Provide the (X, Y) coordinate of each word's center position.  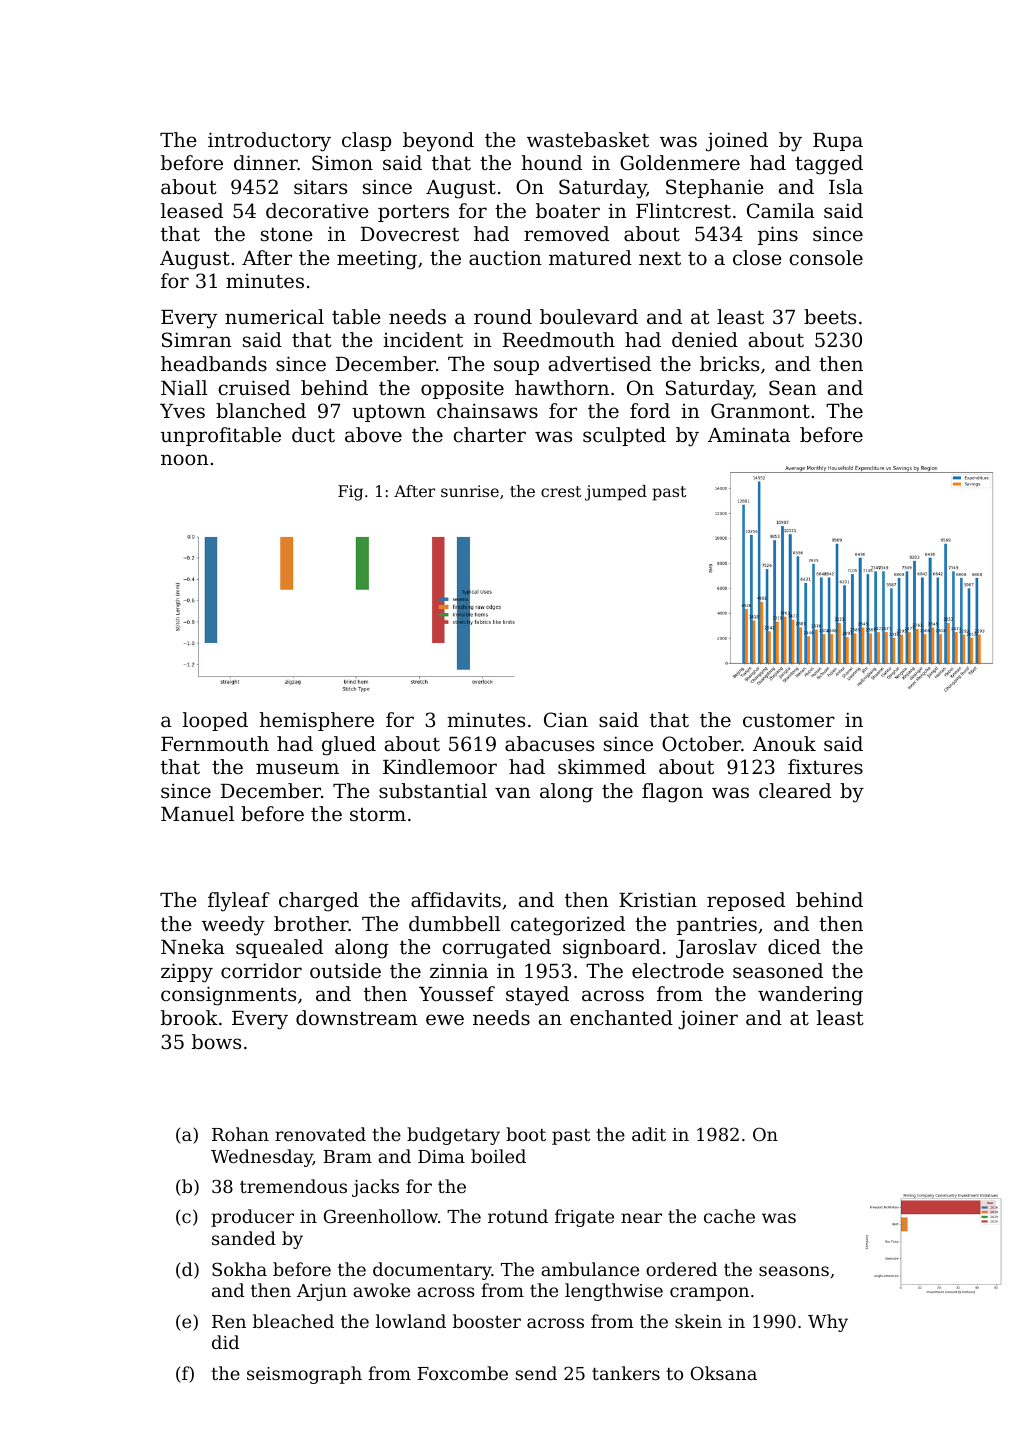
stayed (537, 996)
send (536, 1373)
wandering (810, 996)
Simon (342, 163)
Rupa (838, 142)
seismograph (304, 1375)
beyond (438, 142)
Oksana (724, 1373)
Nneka (193, 946)
